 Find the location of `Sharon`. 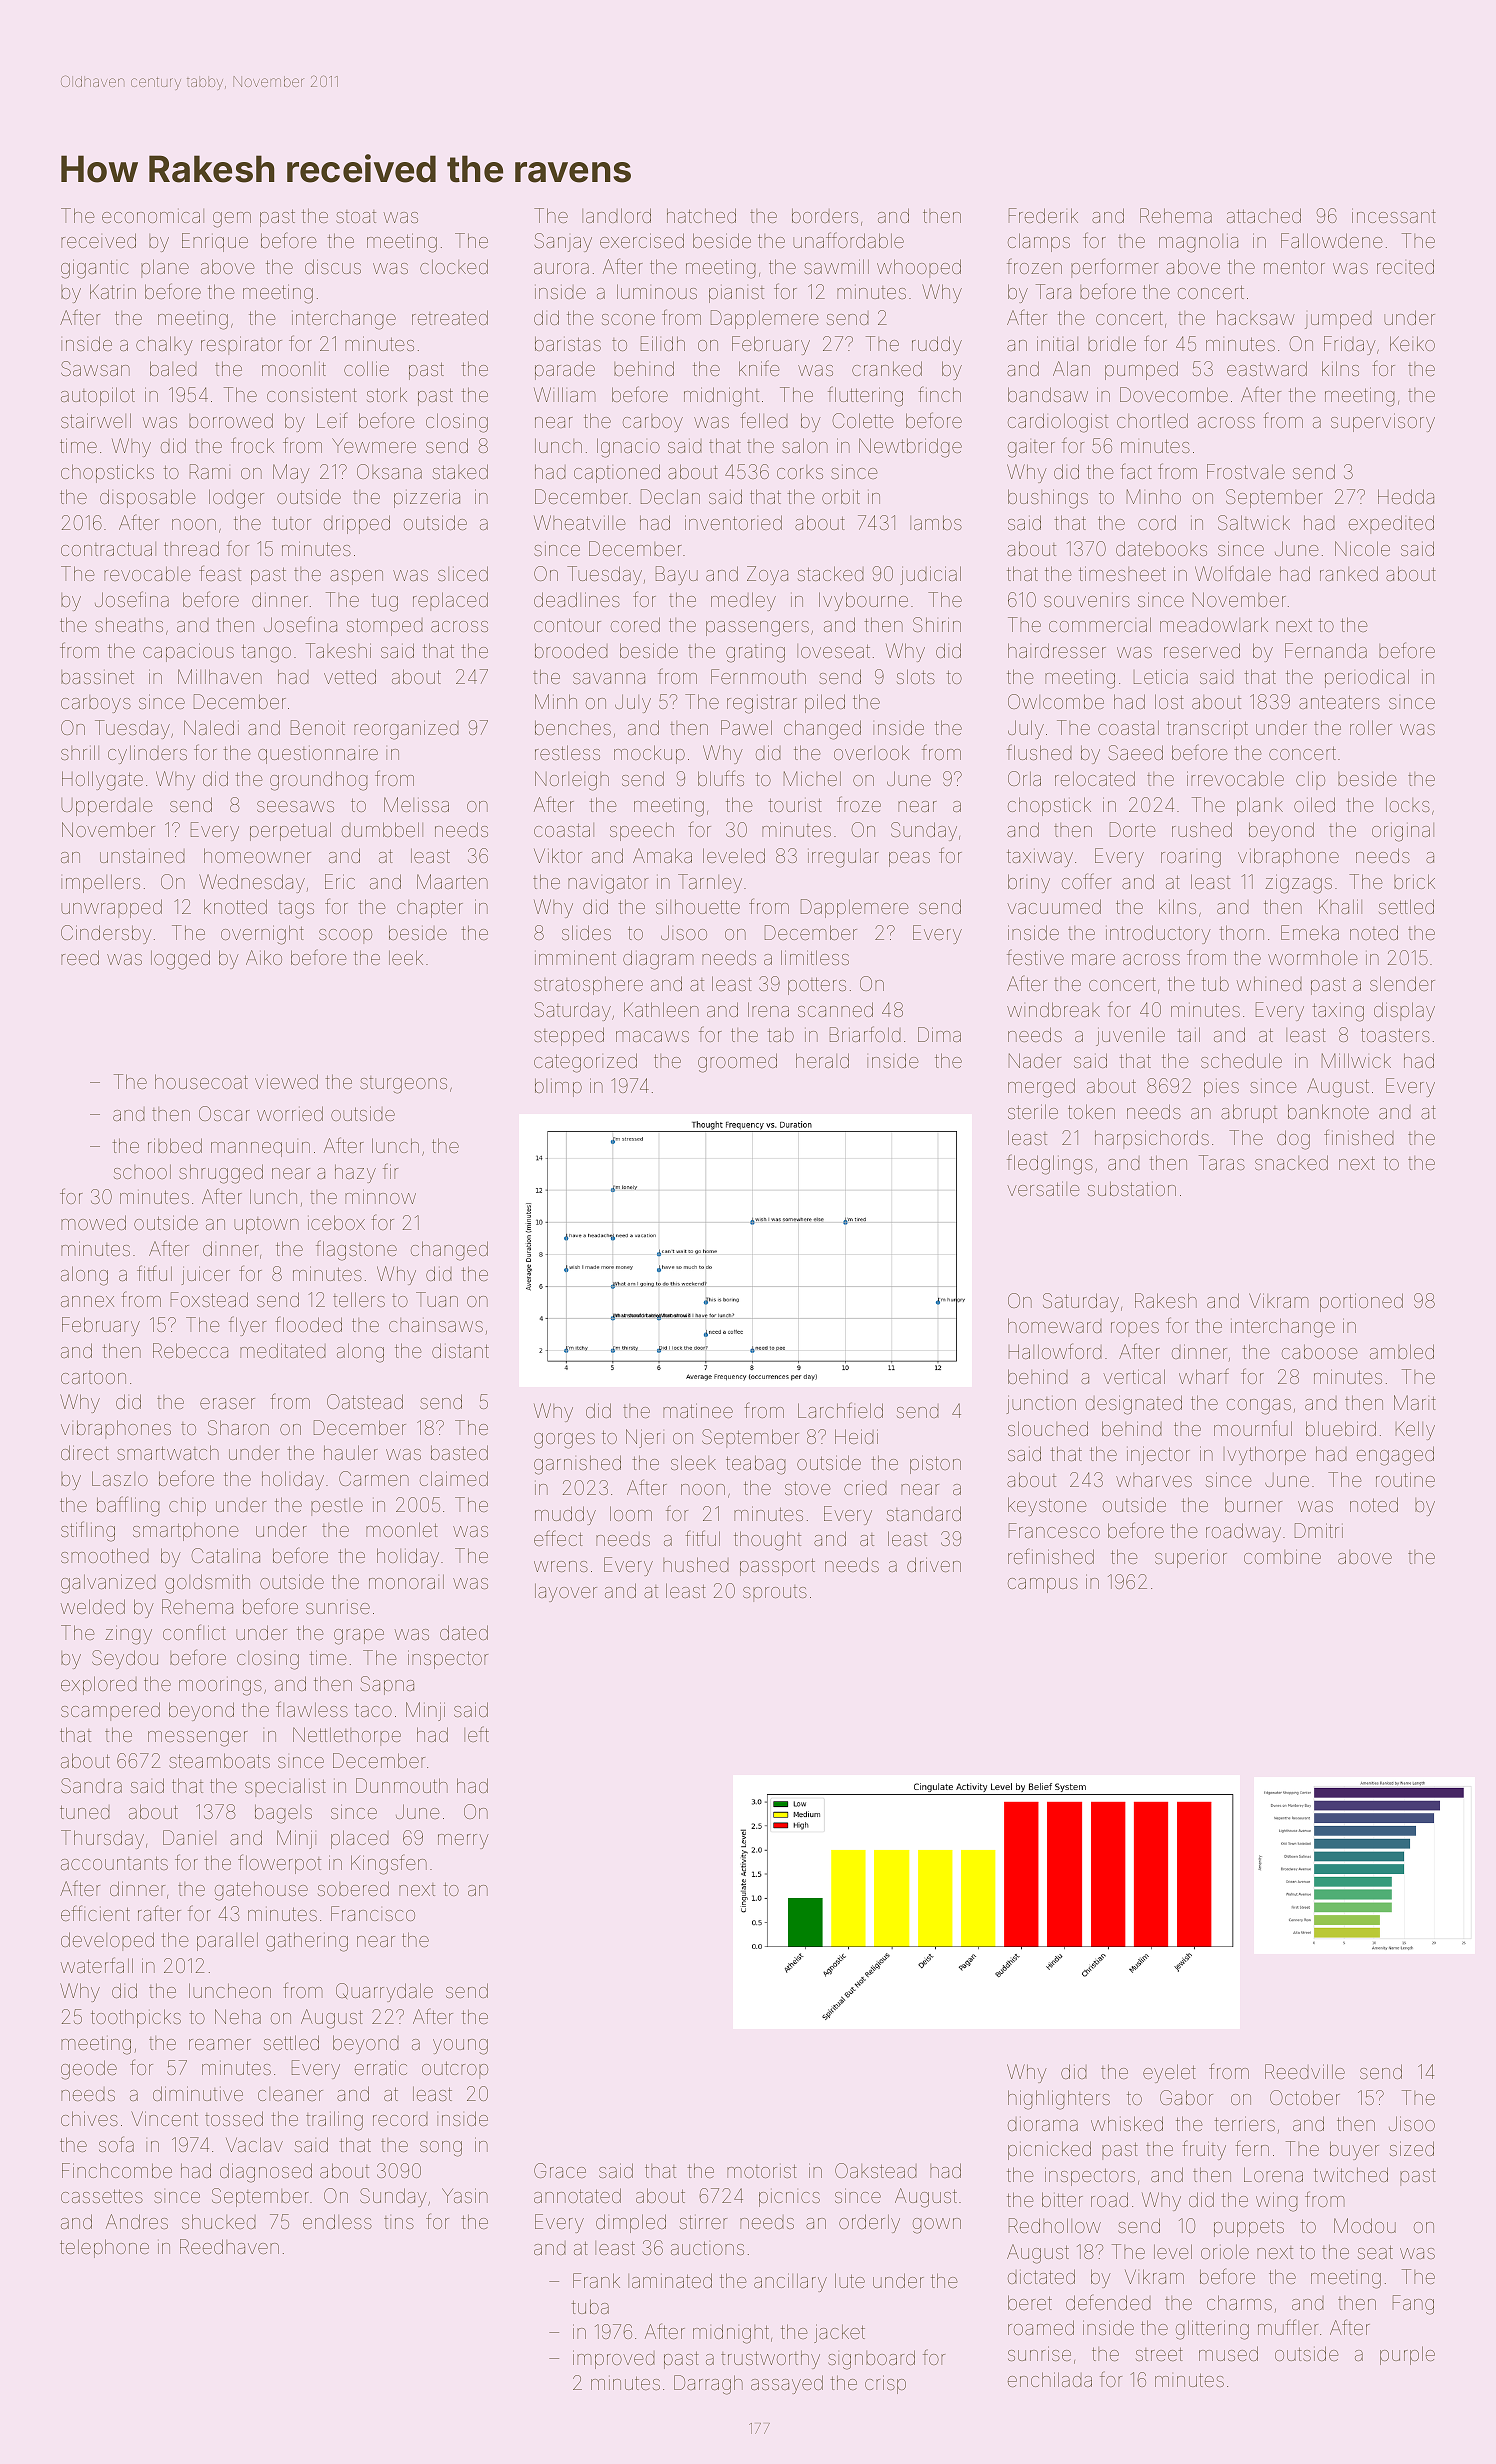

Sharon is located at coordinates (238, 1427).
